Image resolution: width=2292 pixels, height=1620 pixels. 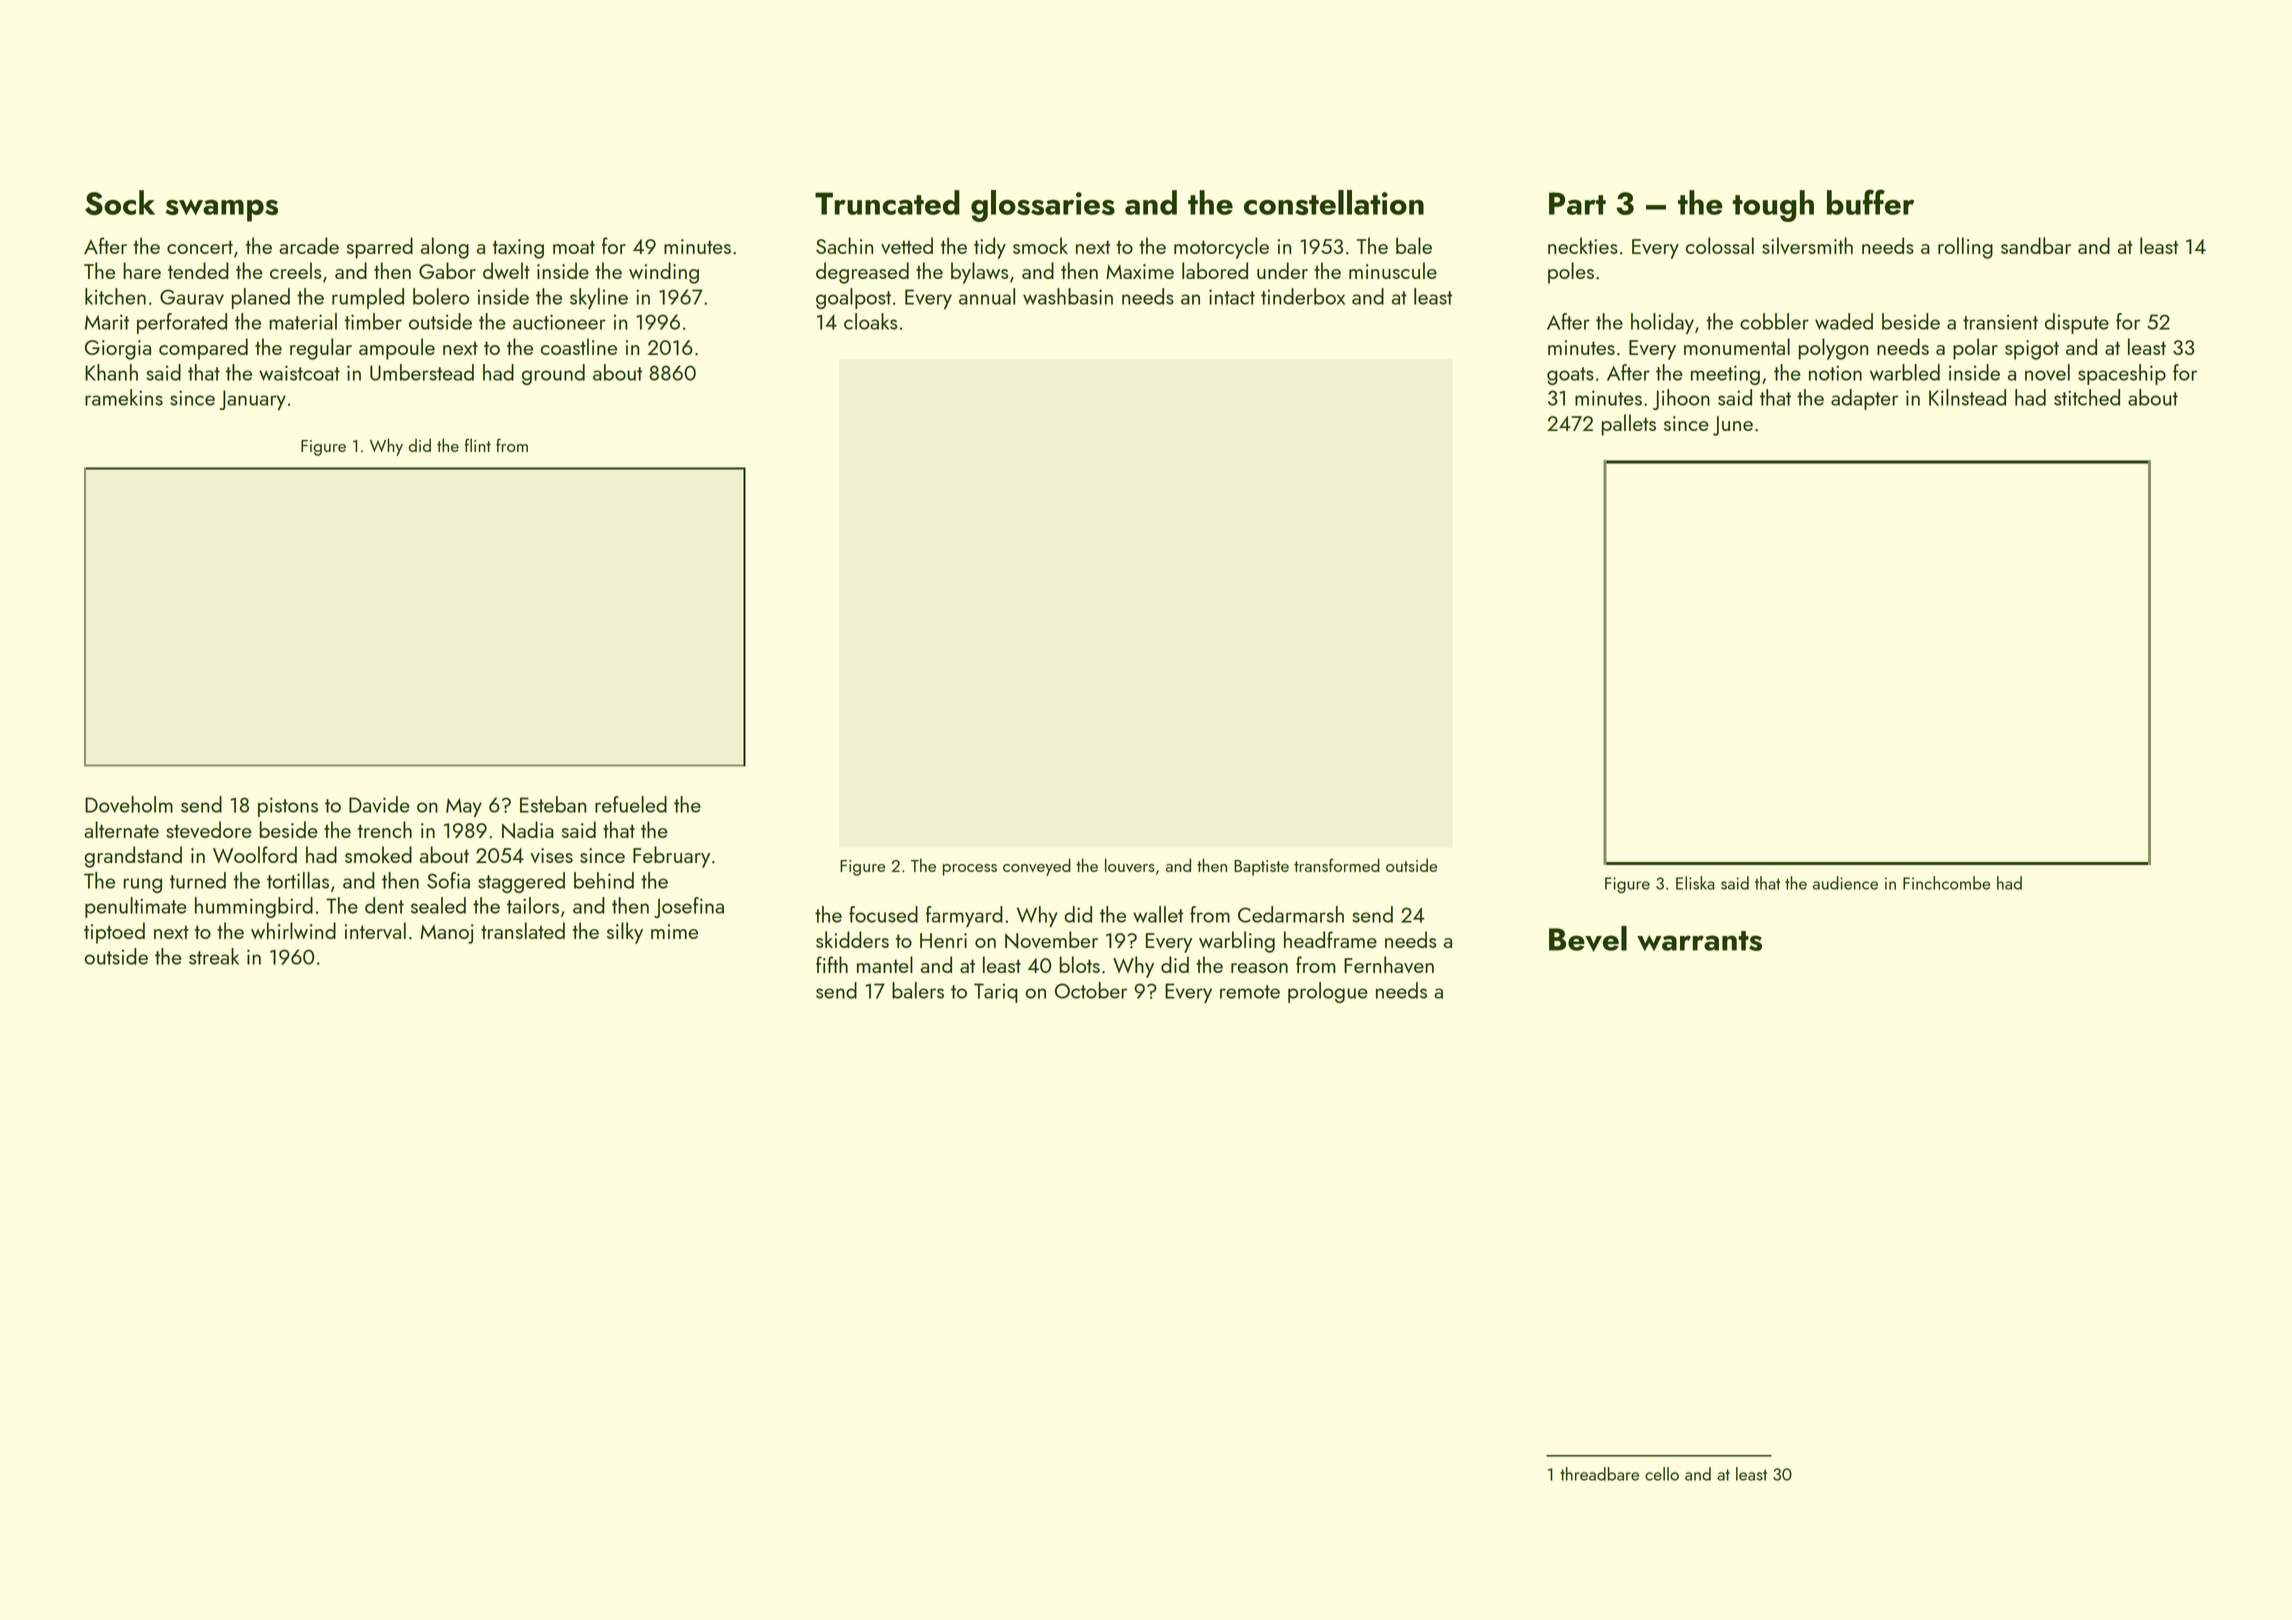 I want to click on warrants, so click(x=1699, y=941).
